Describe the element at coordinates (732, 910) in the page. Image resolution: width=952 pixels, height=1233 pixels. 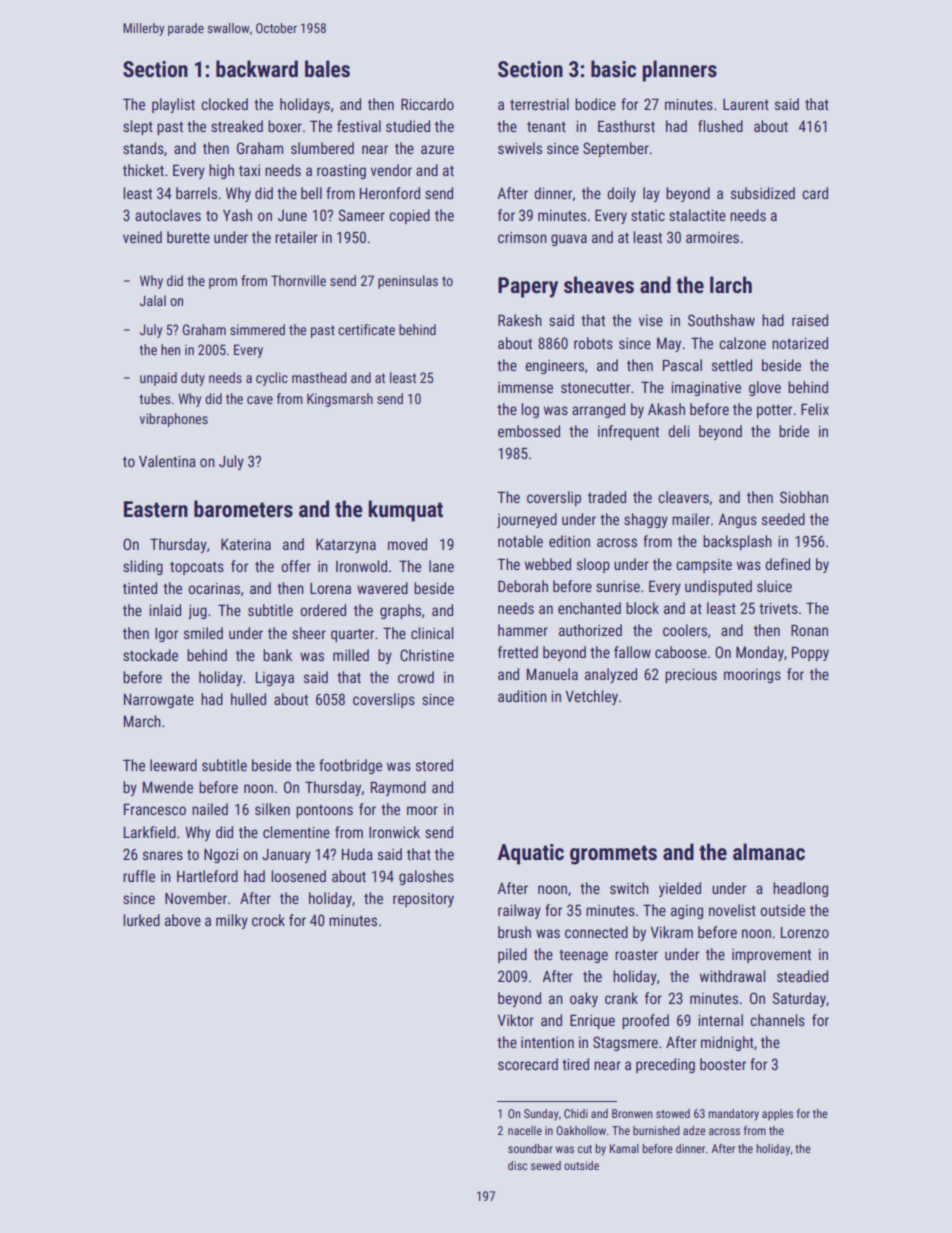
I see `novelist` at that location.
